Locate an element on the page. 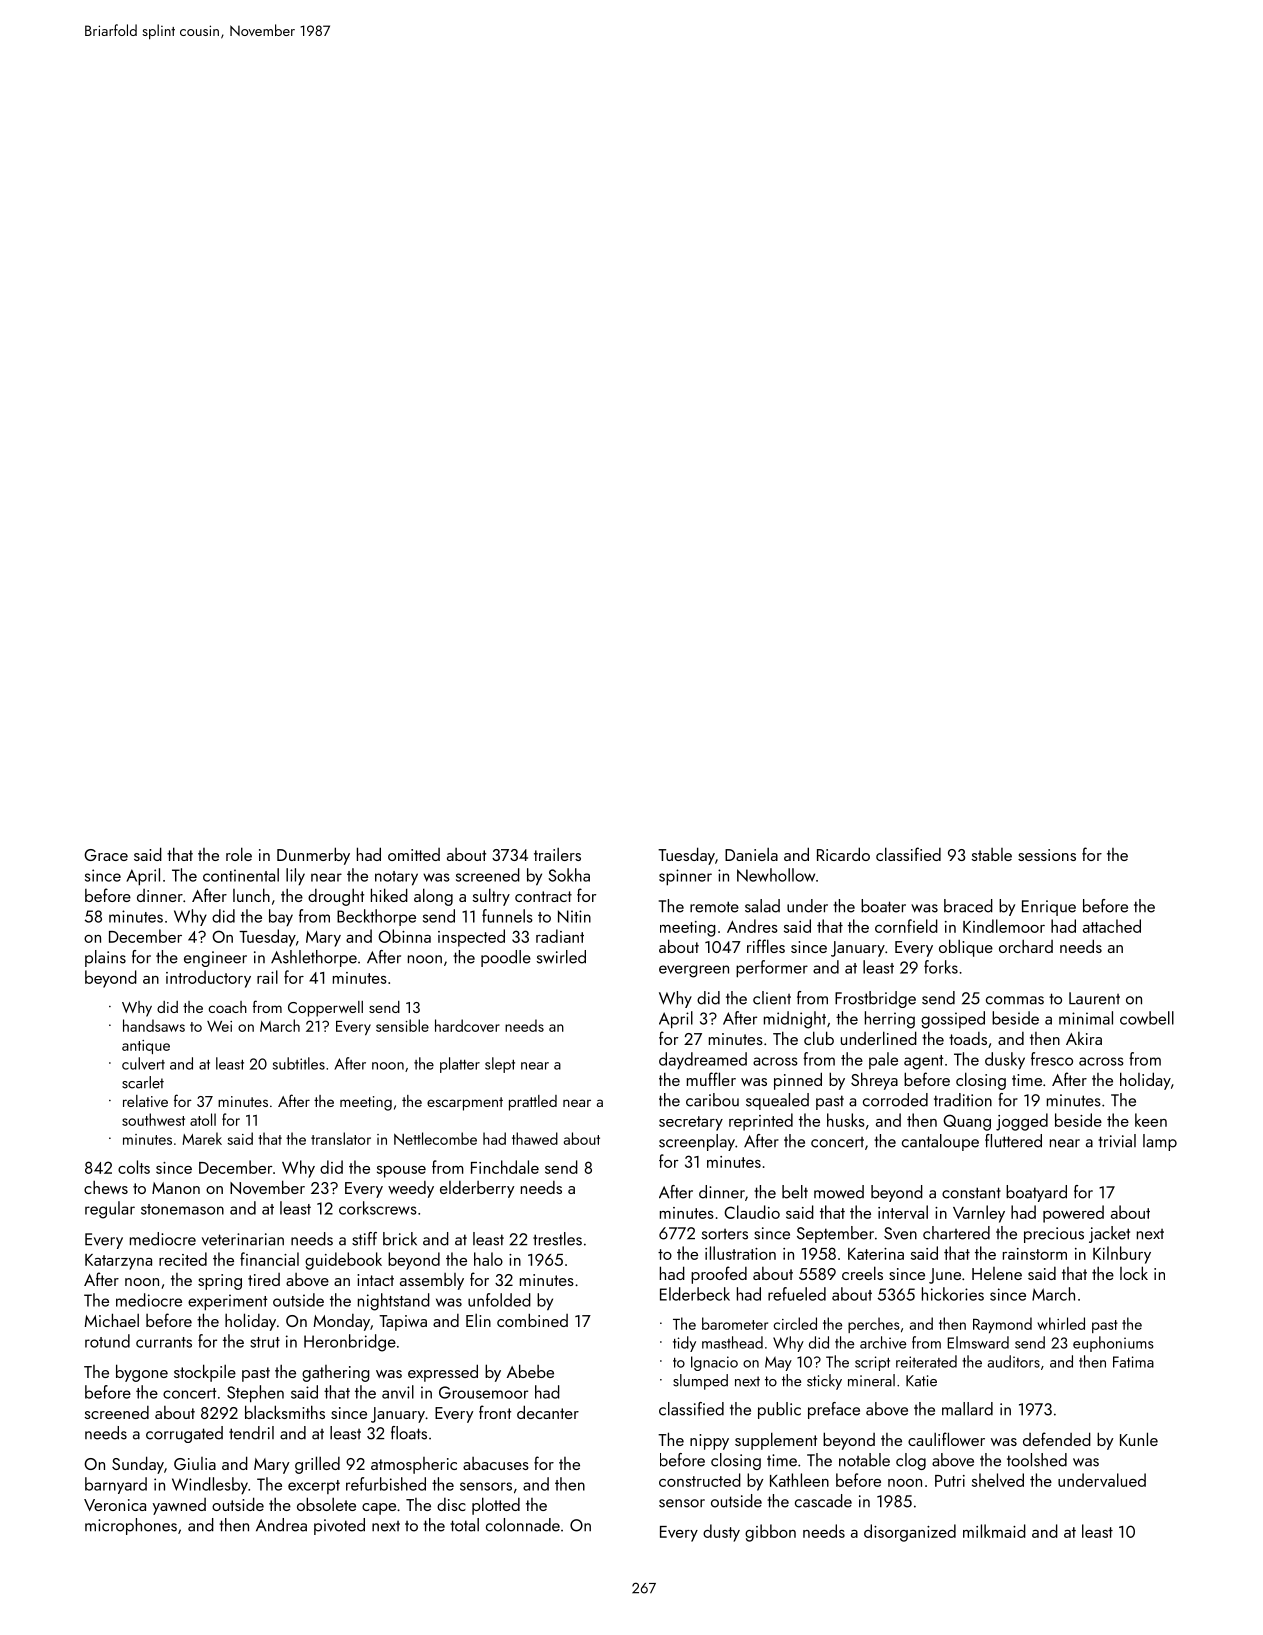 The height and width of the page is (1635, 1263). milkmaid is located at coordinates (994, 1531).
